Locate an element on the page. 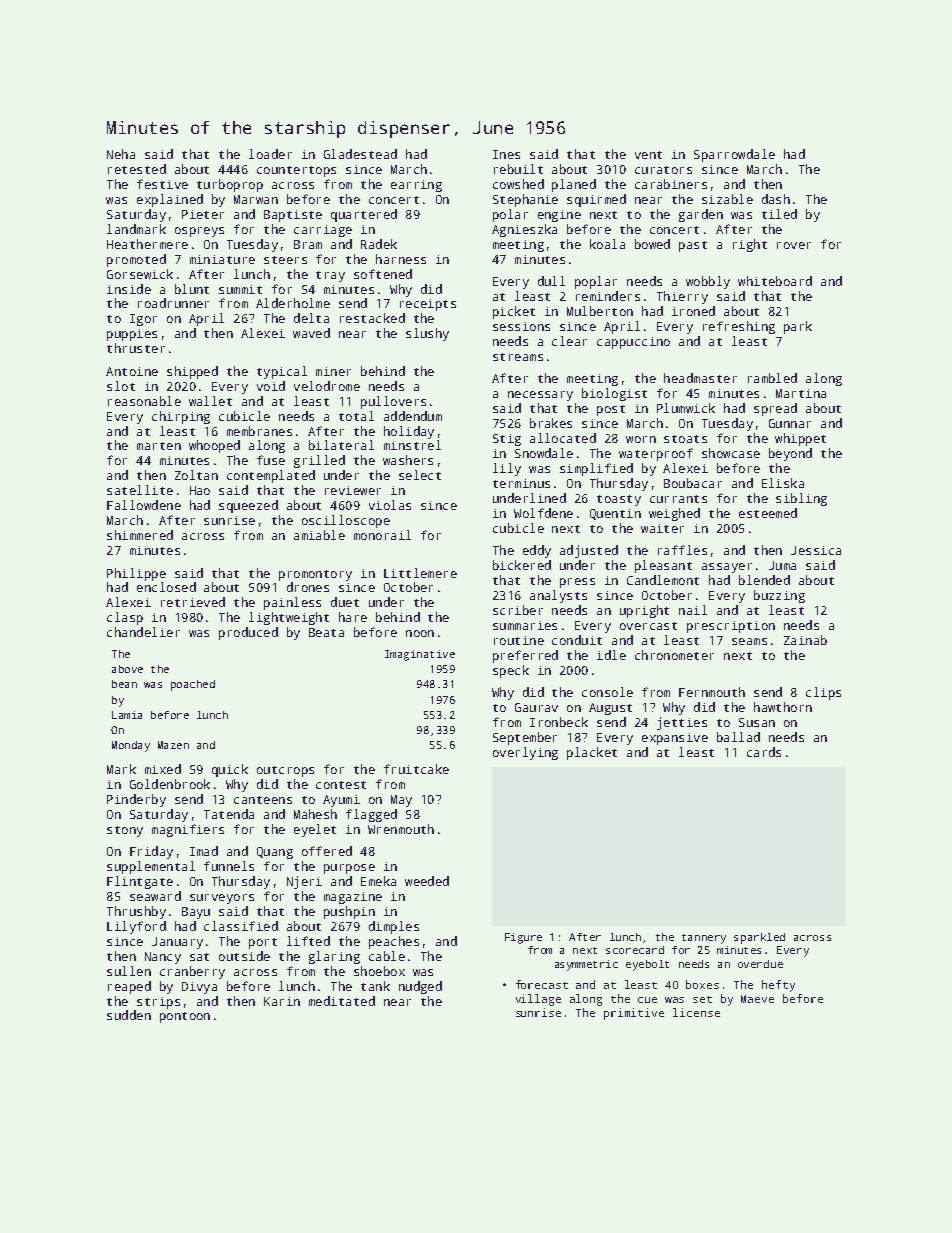  tank is located at coordinates (375, 986).
